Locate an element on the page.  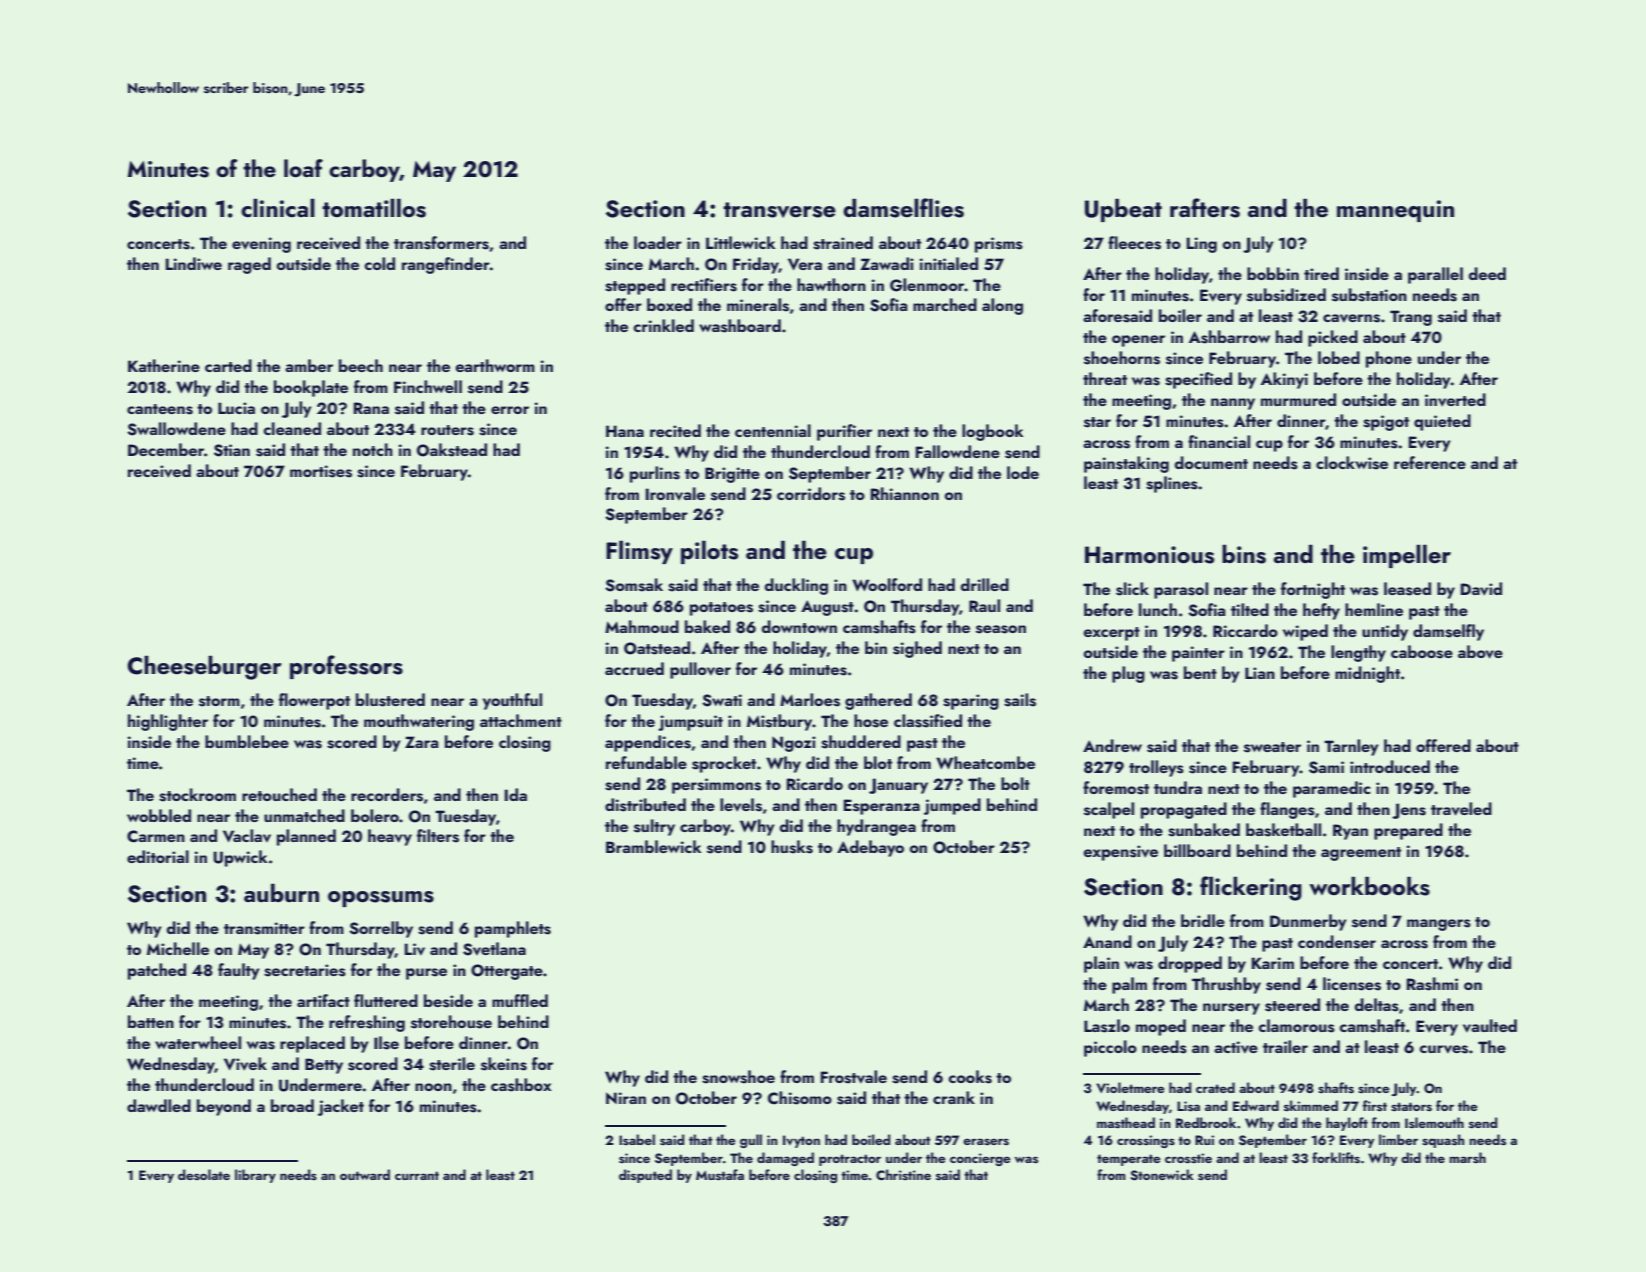
mannequin is located at coordinates (1395, 211).
